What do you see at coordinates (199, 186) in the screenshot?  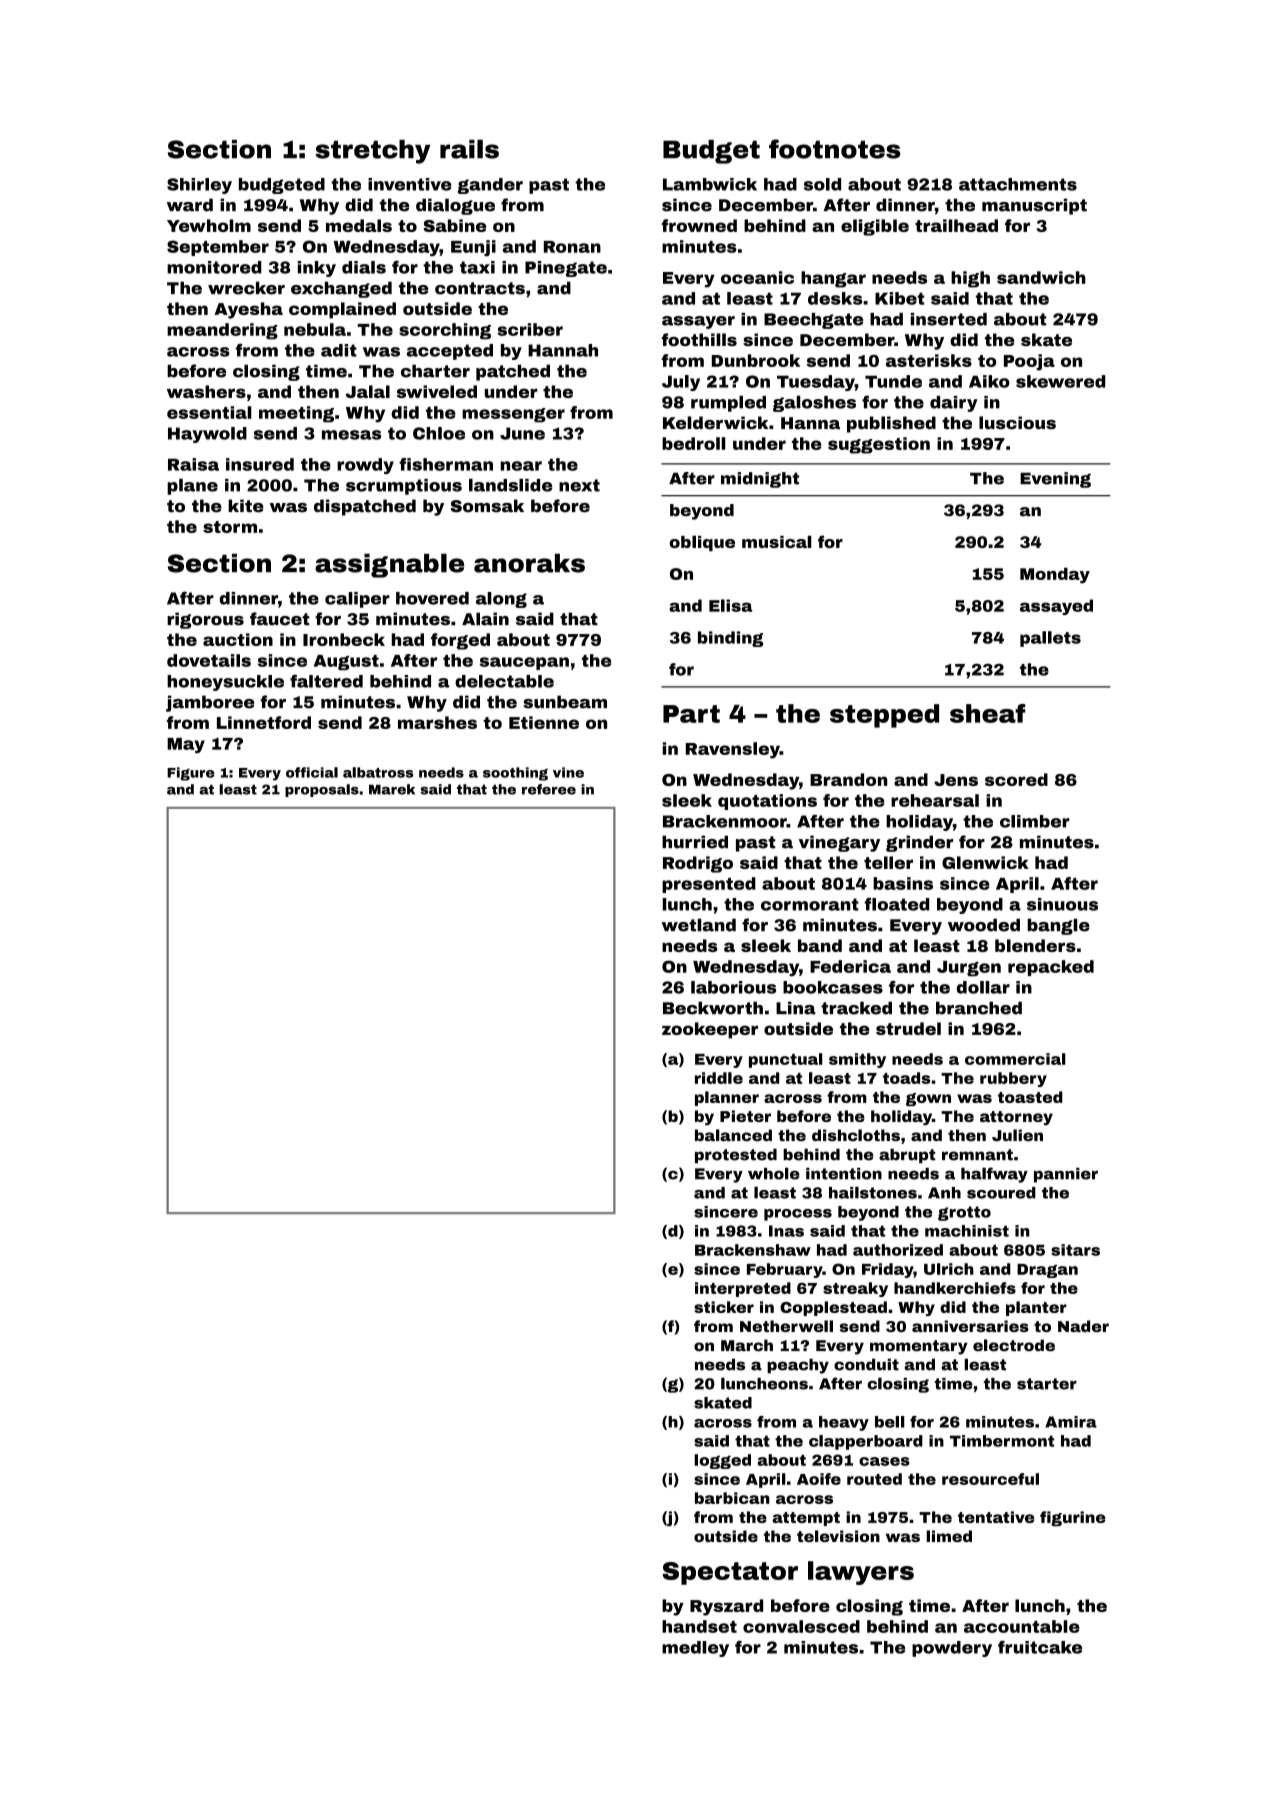 I see `Shirley` at bounding box center [199, 186].
